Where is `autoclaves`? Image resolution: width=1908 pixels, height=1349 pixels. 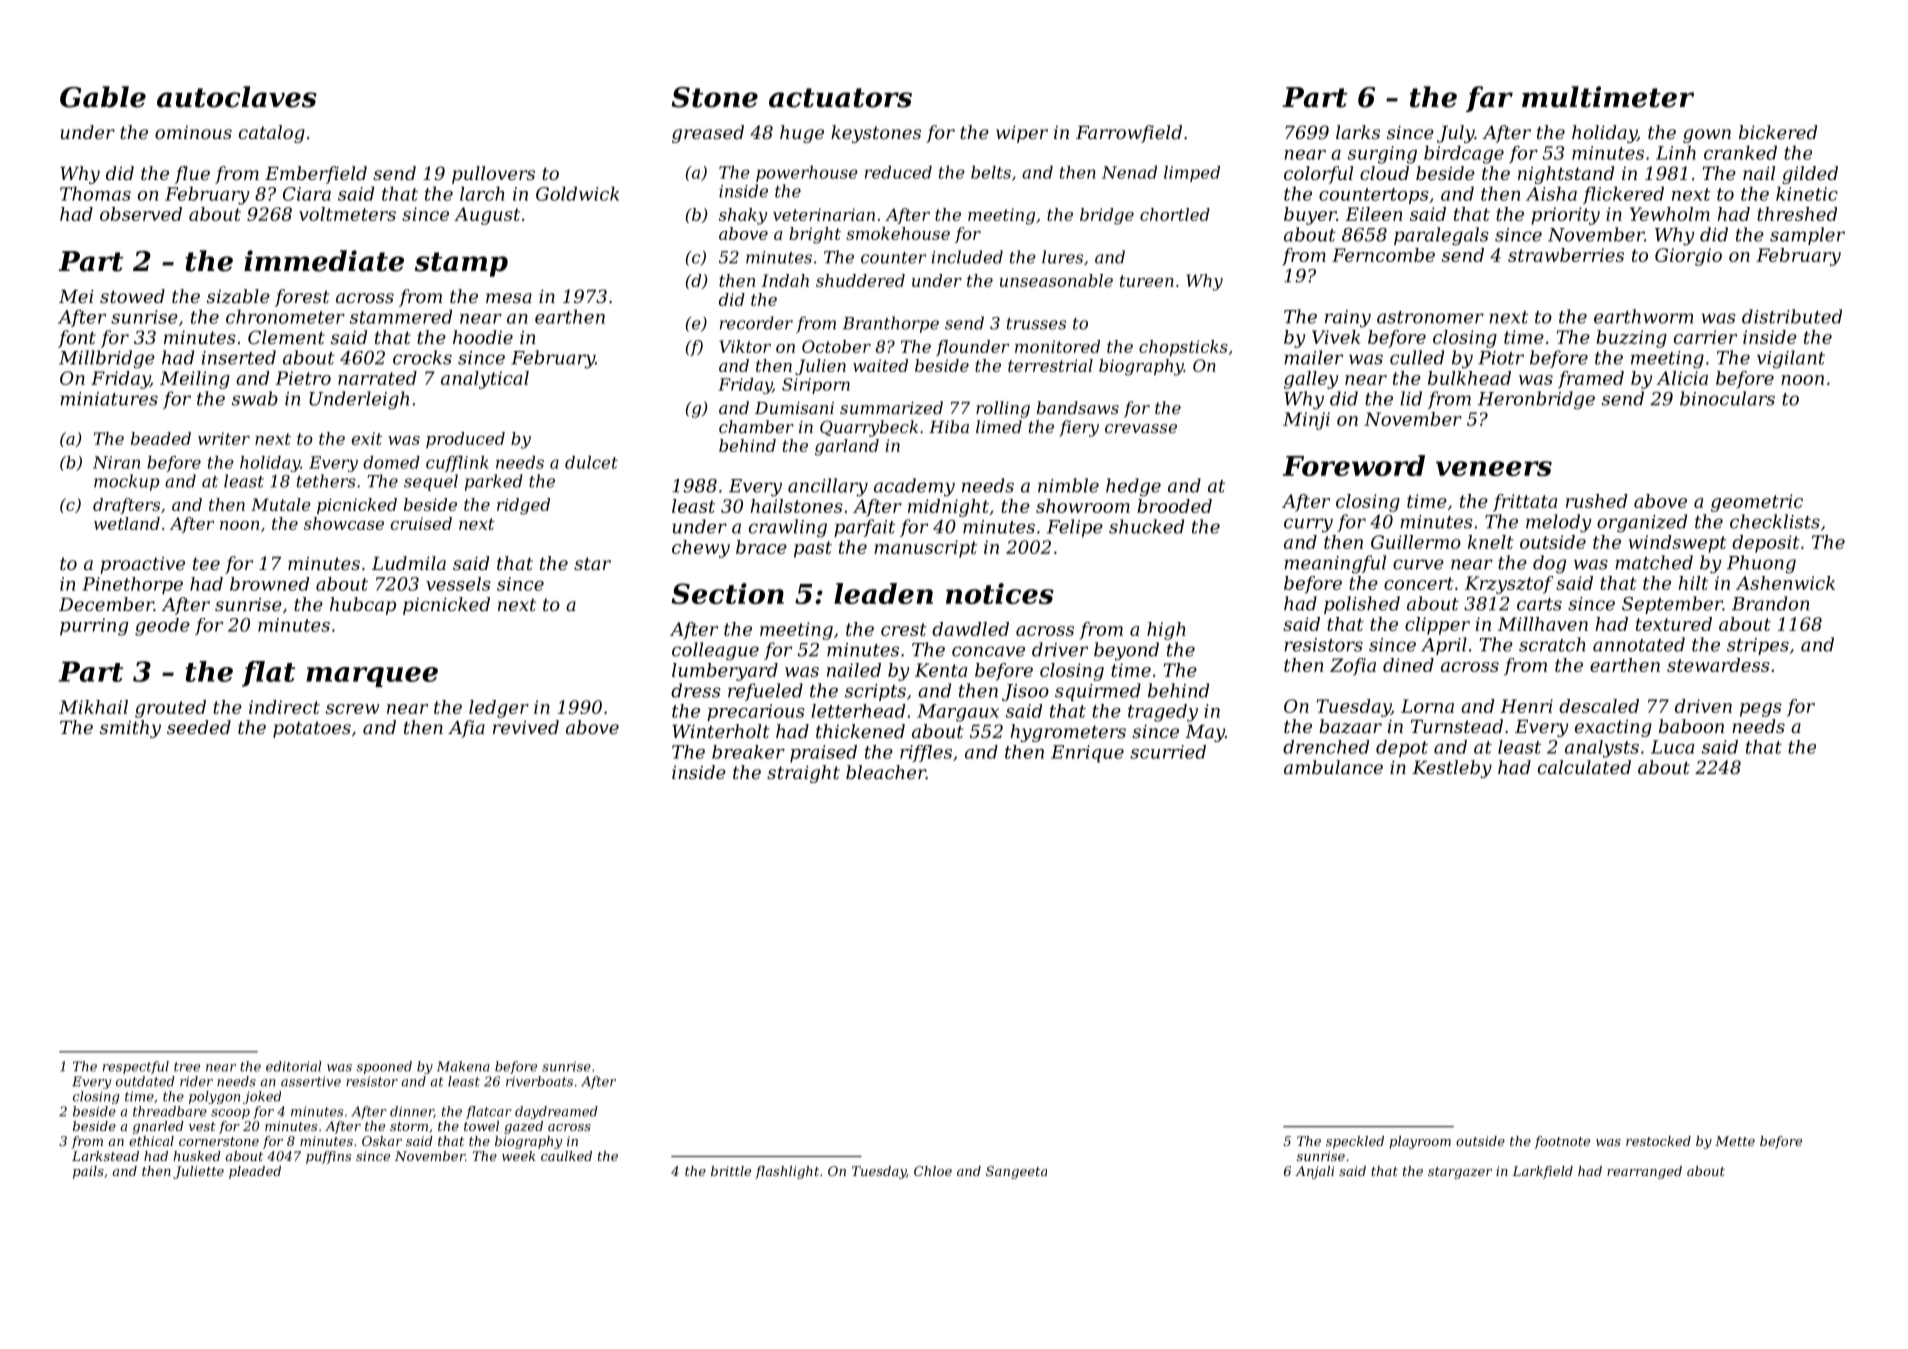
autoclaves is located at coordinates (237, 97).
